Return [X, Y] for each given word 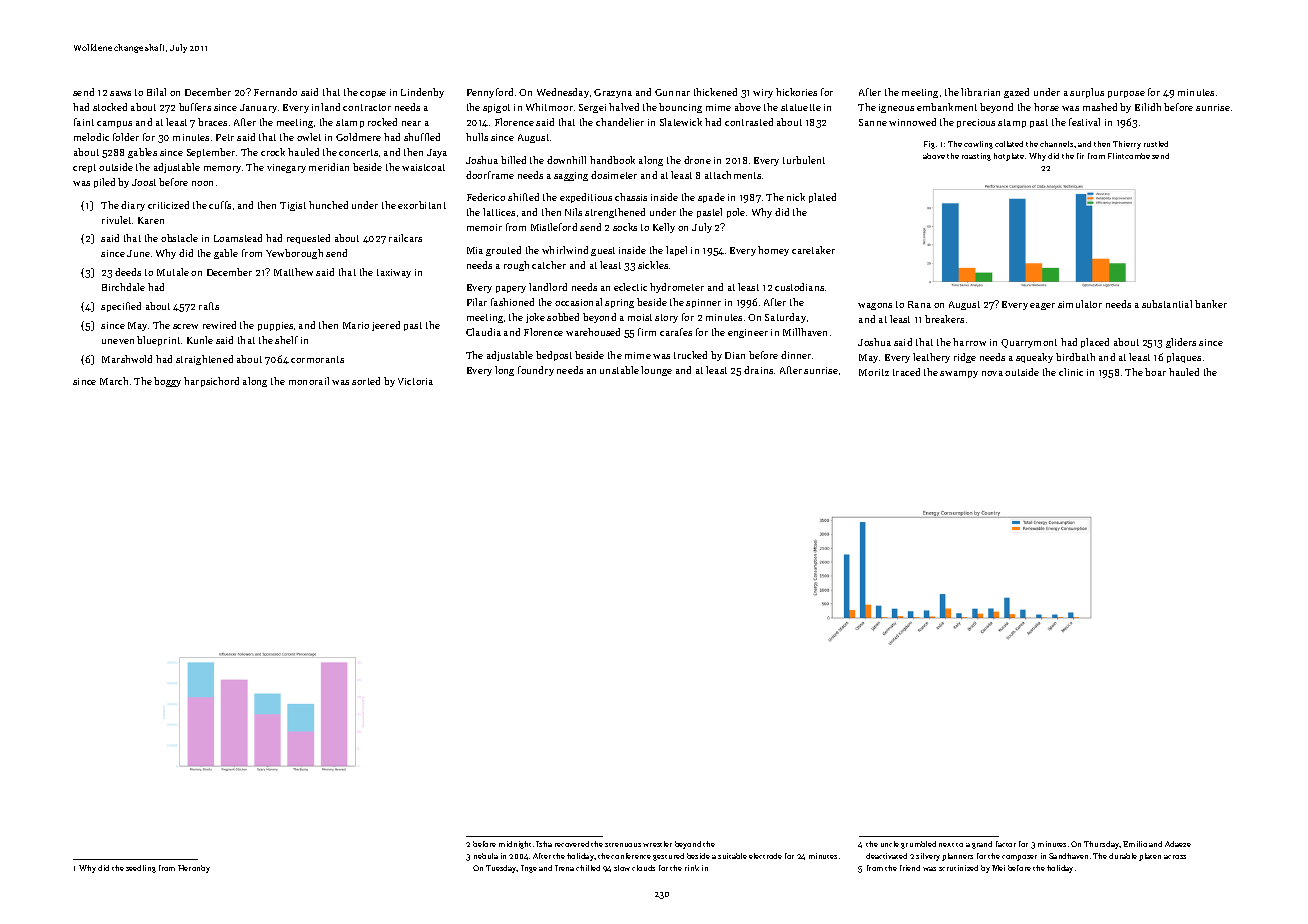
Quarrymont [1029, 343]
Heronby [194, 869]
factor [1006, 844]
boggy [167, 382]
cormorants [317, 359]
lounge [656, 371]
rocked [382, 122]
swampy [959, 374]
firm [647, 332]
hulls [477, 137]
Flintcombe [1129, 156]
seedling [141, 869]
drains [758, 370]
